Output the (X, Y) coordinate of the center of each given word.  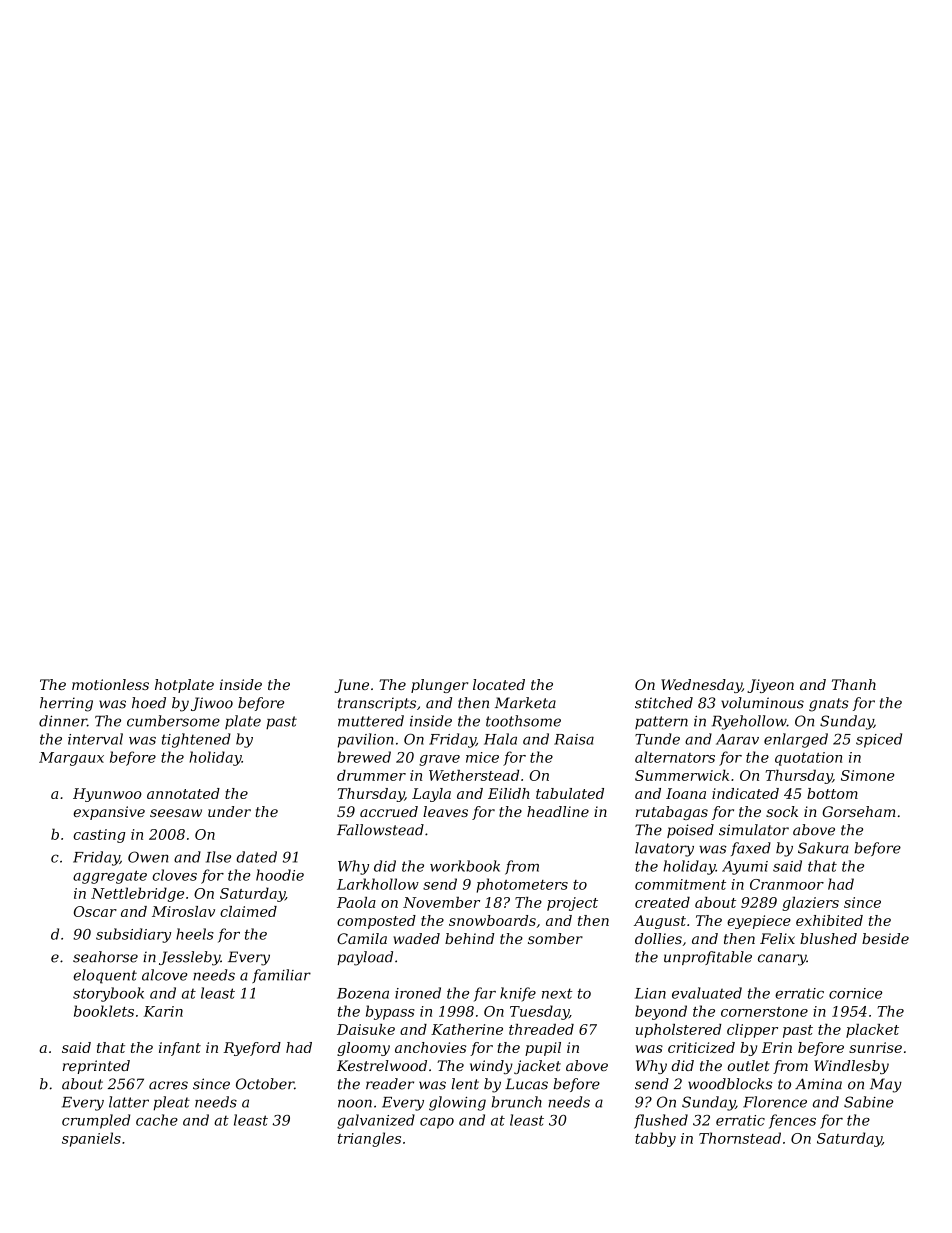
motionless (110, 684)
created (662, 902)
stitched (664, 703)
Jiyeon (770, 686)
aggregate (110, 877)
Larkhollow (378, 884)
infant (180, 1049)
